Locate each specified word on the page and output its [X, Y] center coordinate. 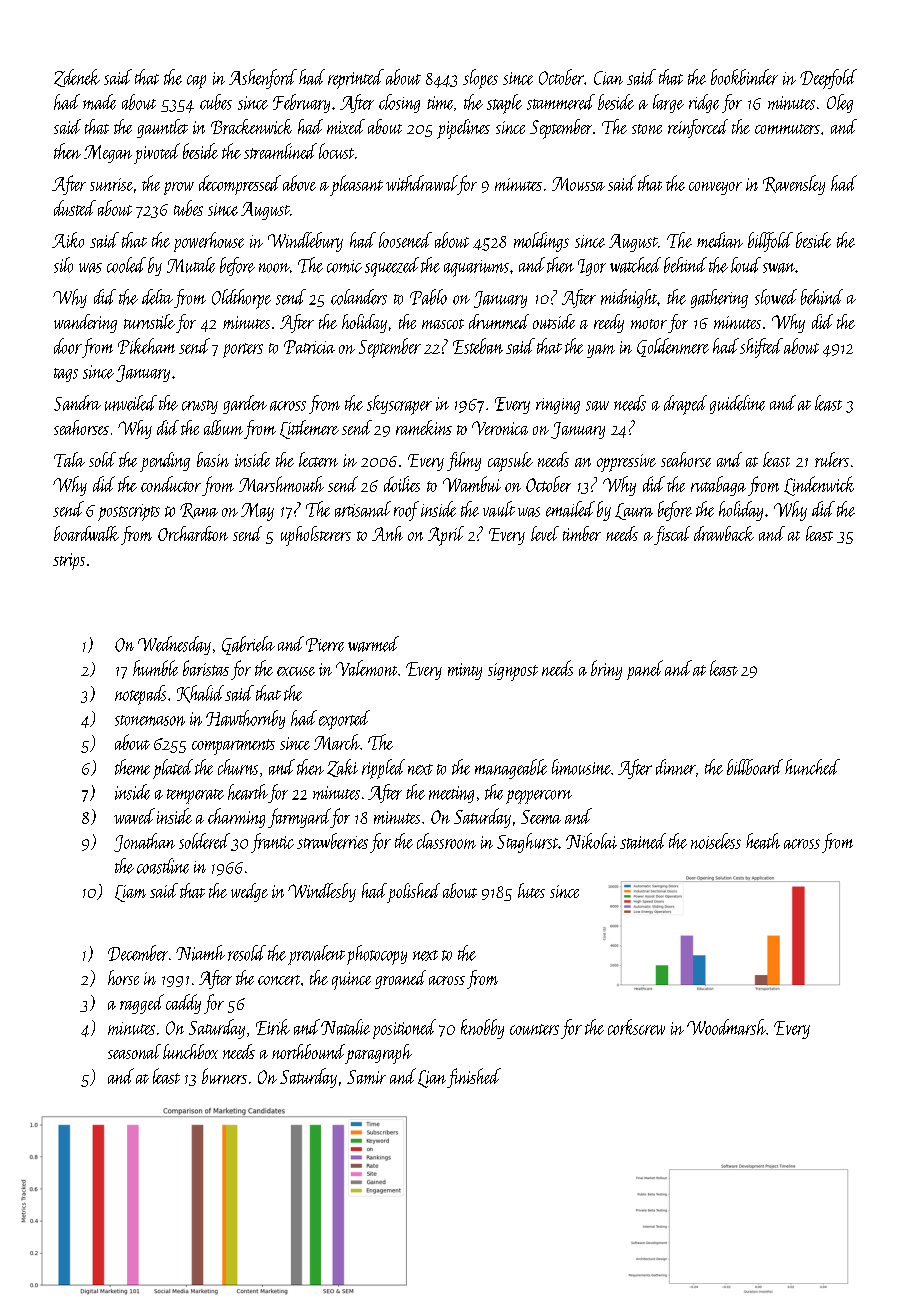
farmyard [299, 818]
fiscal [672, 535]
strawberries [332, 841]
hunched [812, 767]
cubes [216, 102]
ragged [142, 1004]
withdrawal [421, 183]
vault [499, 509]
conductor [171, 484]
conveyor [715, 188]
